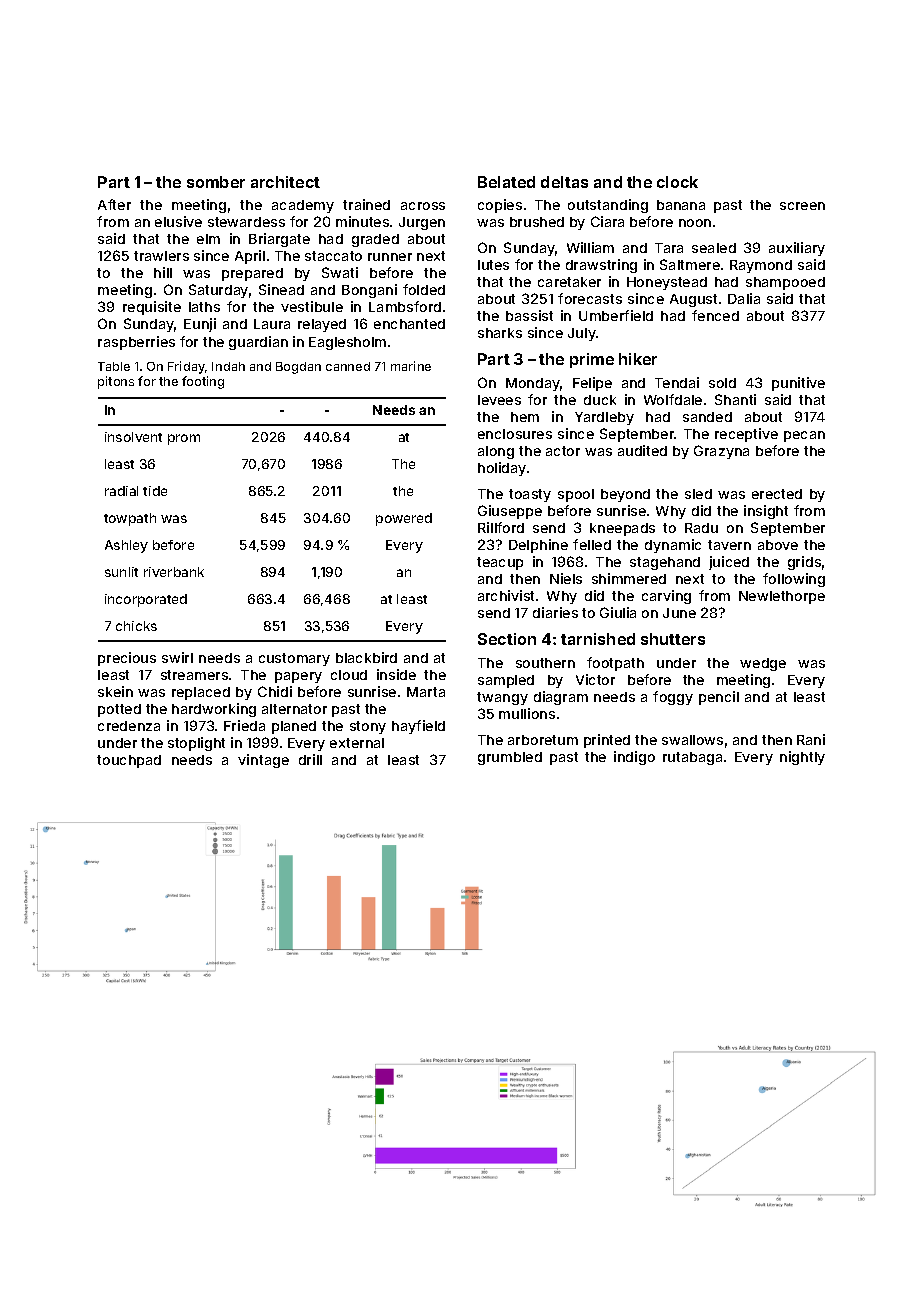 The height and width of the document is (1311, 924). I want to click on After, so click(114, 204).
